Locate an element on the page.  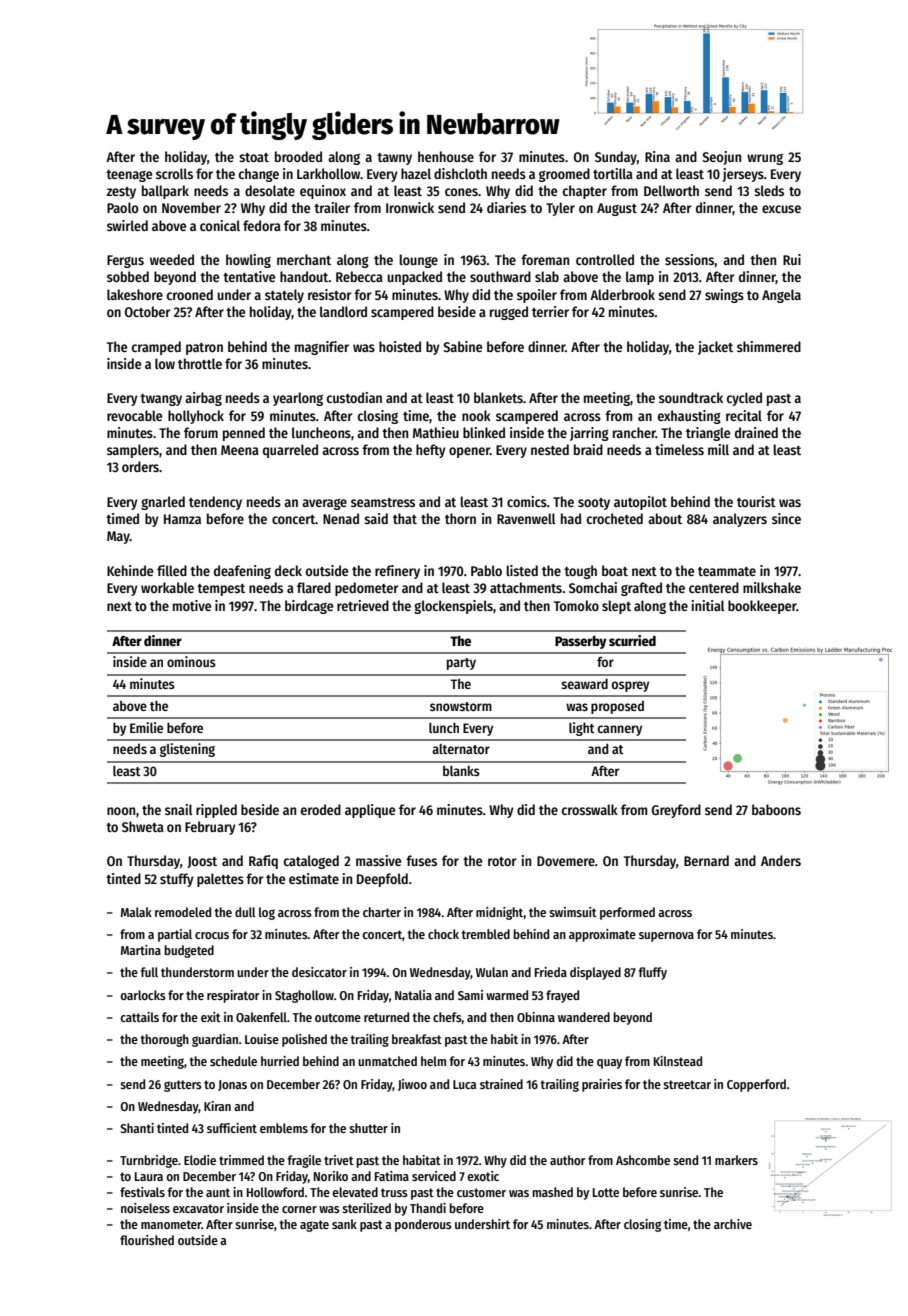
glockenspiels is located at coordinates (453, 607).
